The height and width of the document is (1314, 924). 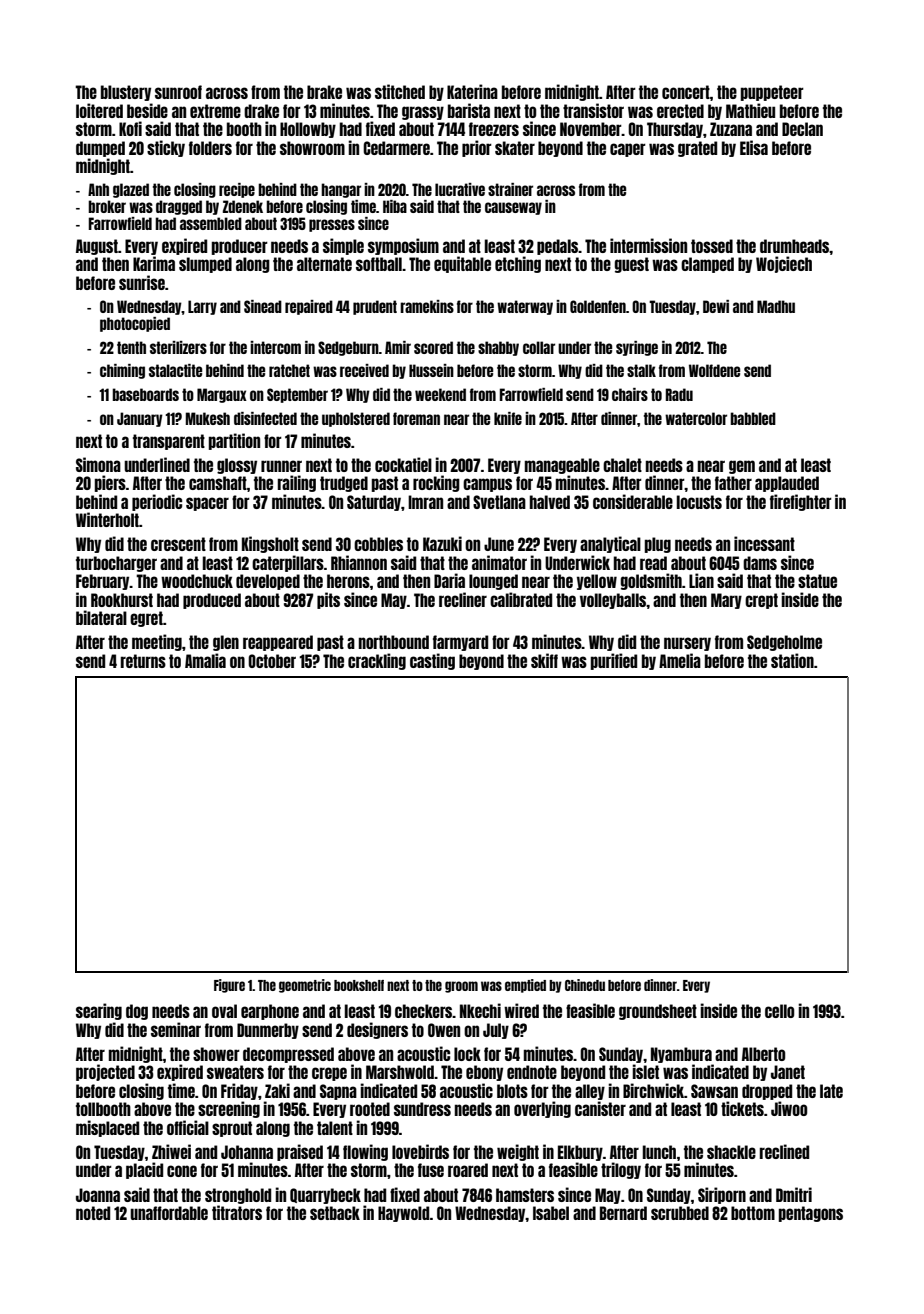 I want to click on northbound, so click(x=394, y=642).
